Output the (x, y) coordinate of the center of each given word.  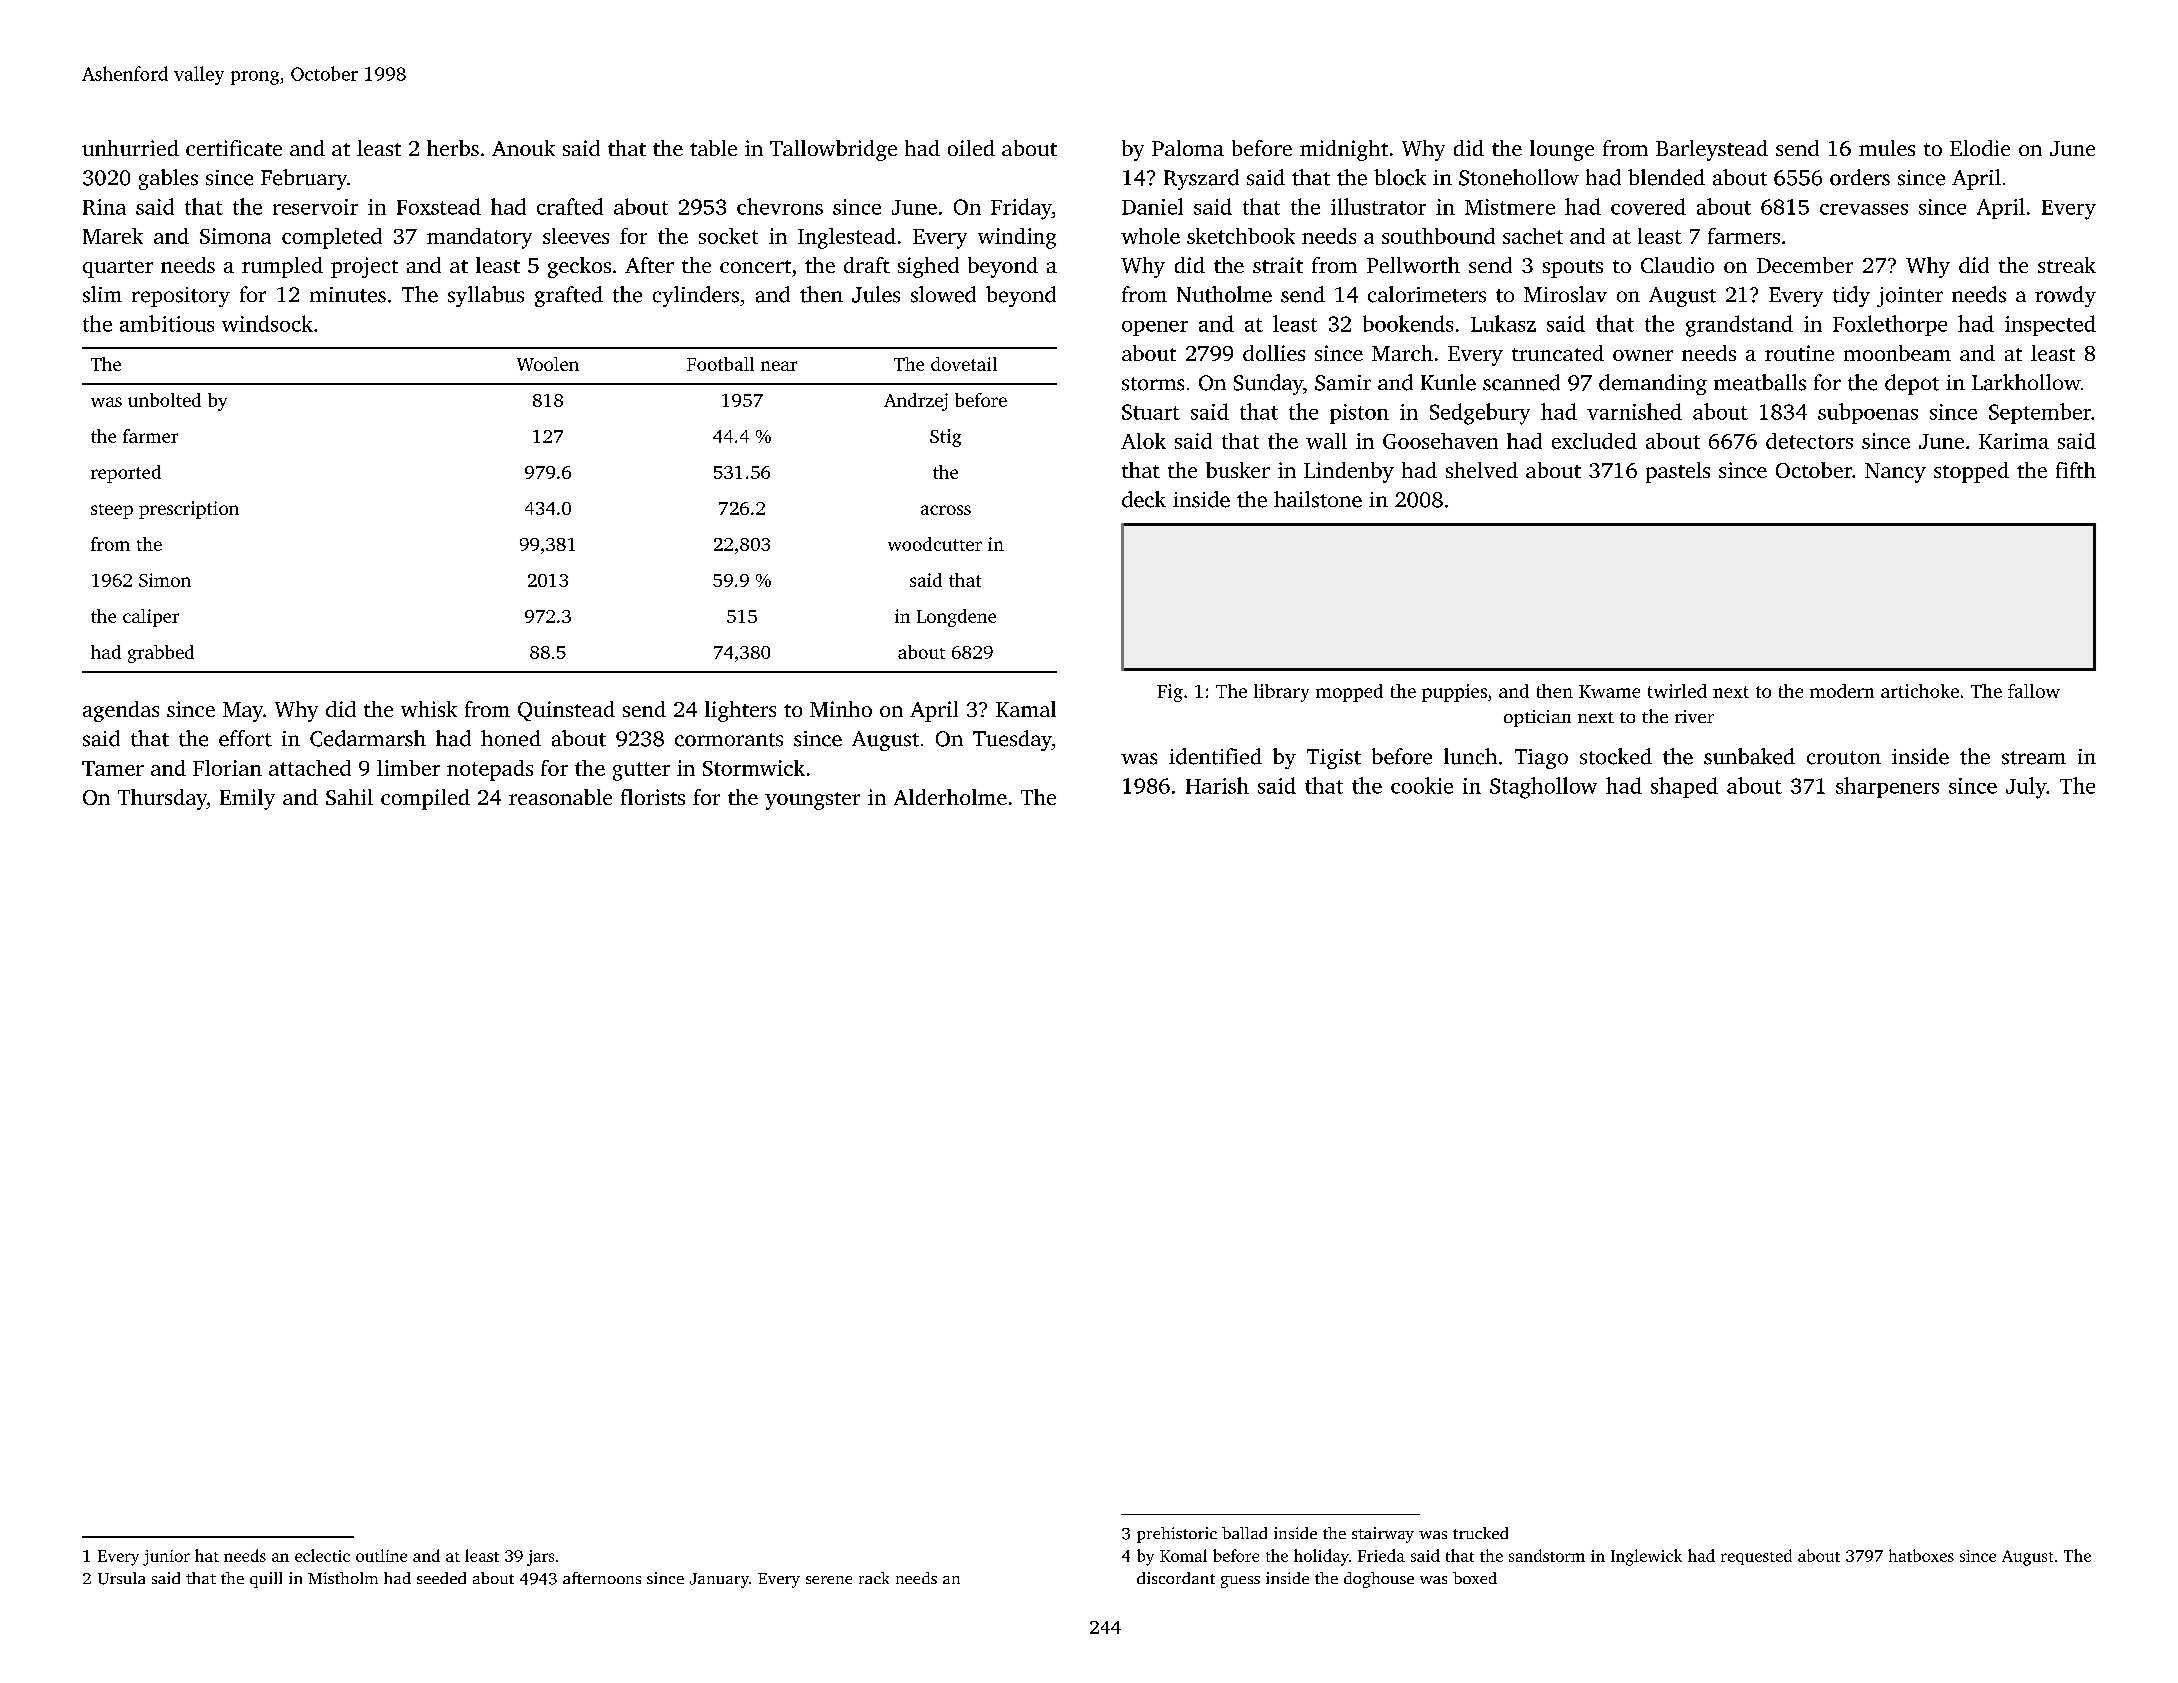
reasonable (560, 797)
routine (1799, 353)
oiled (971, 148)
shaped (1684, 787)
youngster (812, 801)
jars (540, 1558)
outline (381, 1555)
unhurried (130, 148)
